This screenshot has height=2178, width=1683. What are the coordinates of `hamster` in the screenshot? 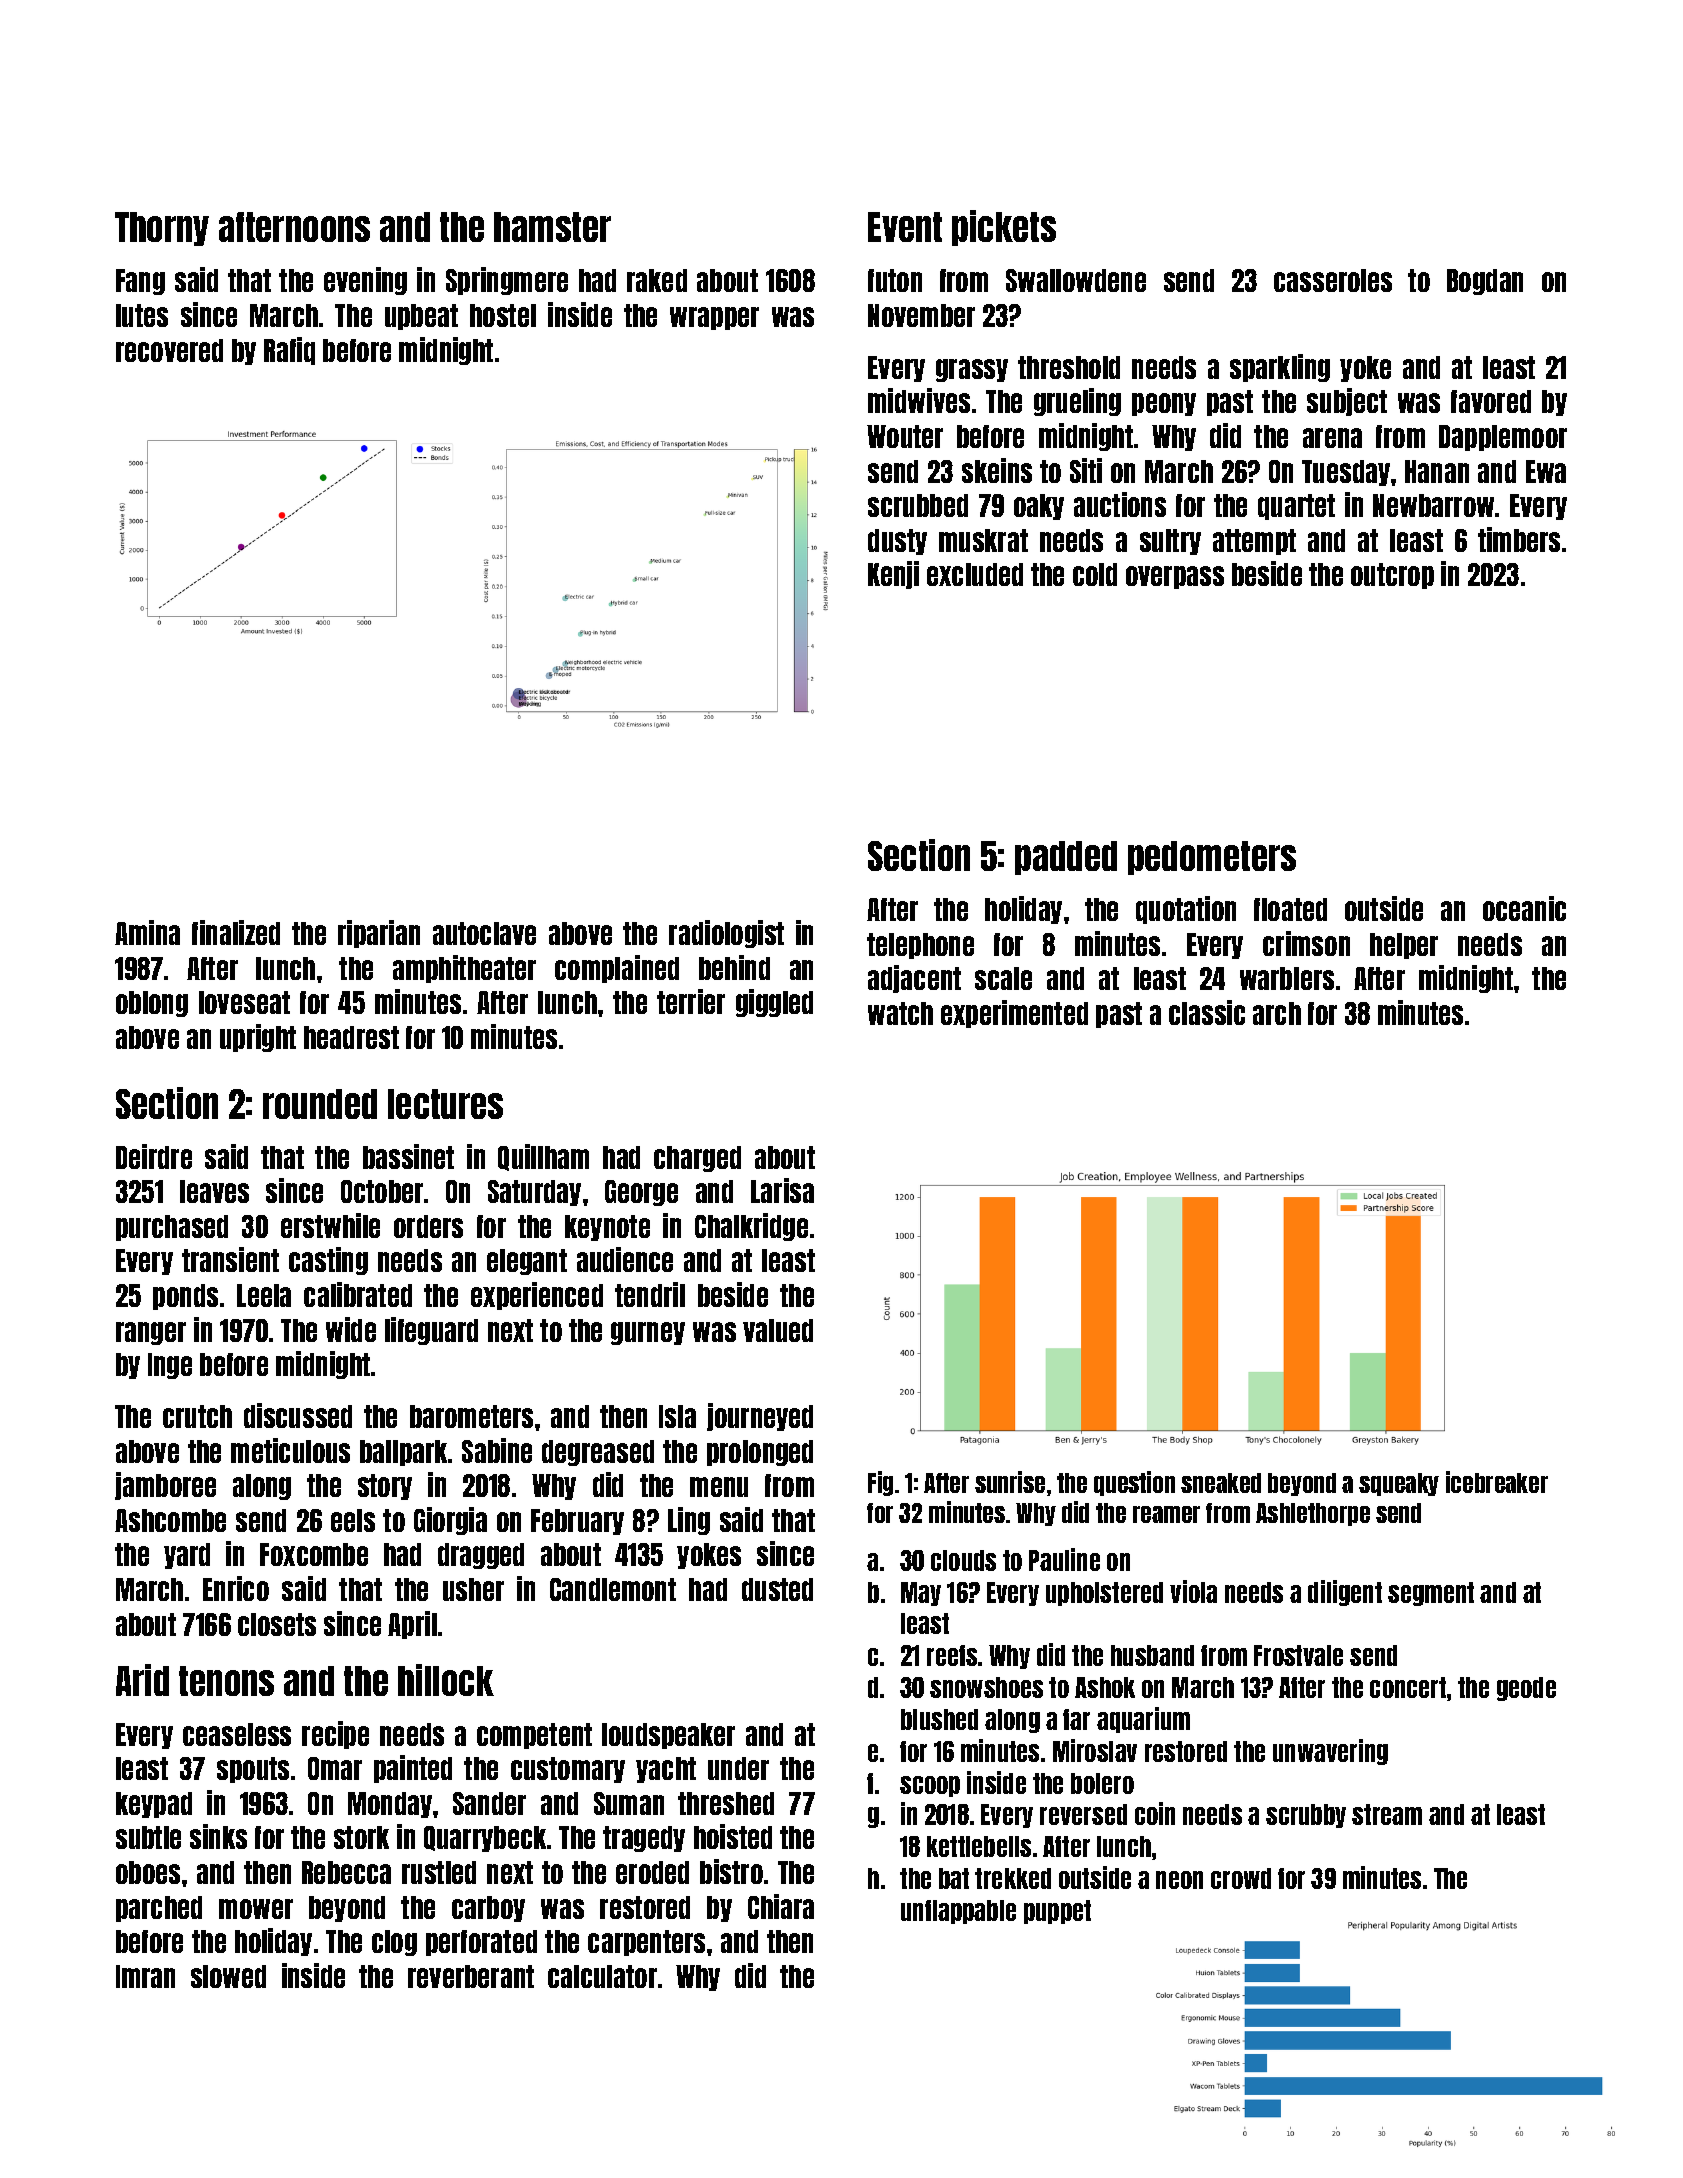 It's located at (552, 227).
